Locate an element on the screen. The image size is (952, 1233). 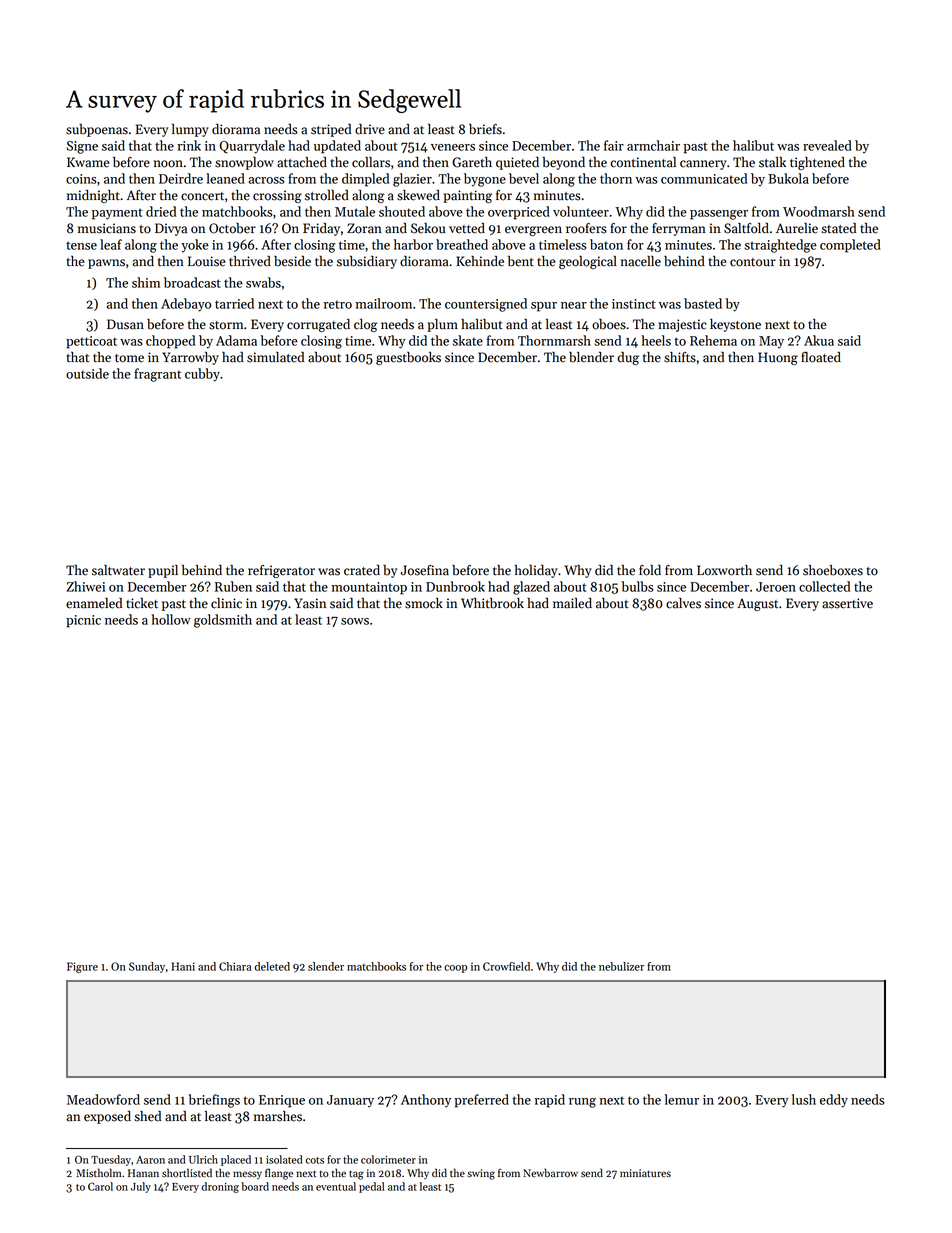
floated is located at coordinates (821, 357).
